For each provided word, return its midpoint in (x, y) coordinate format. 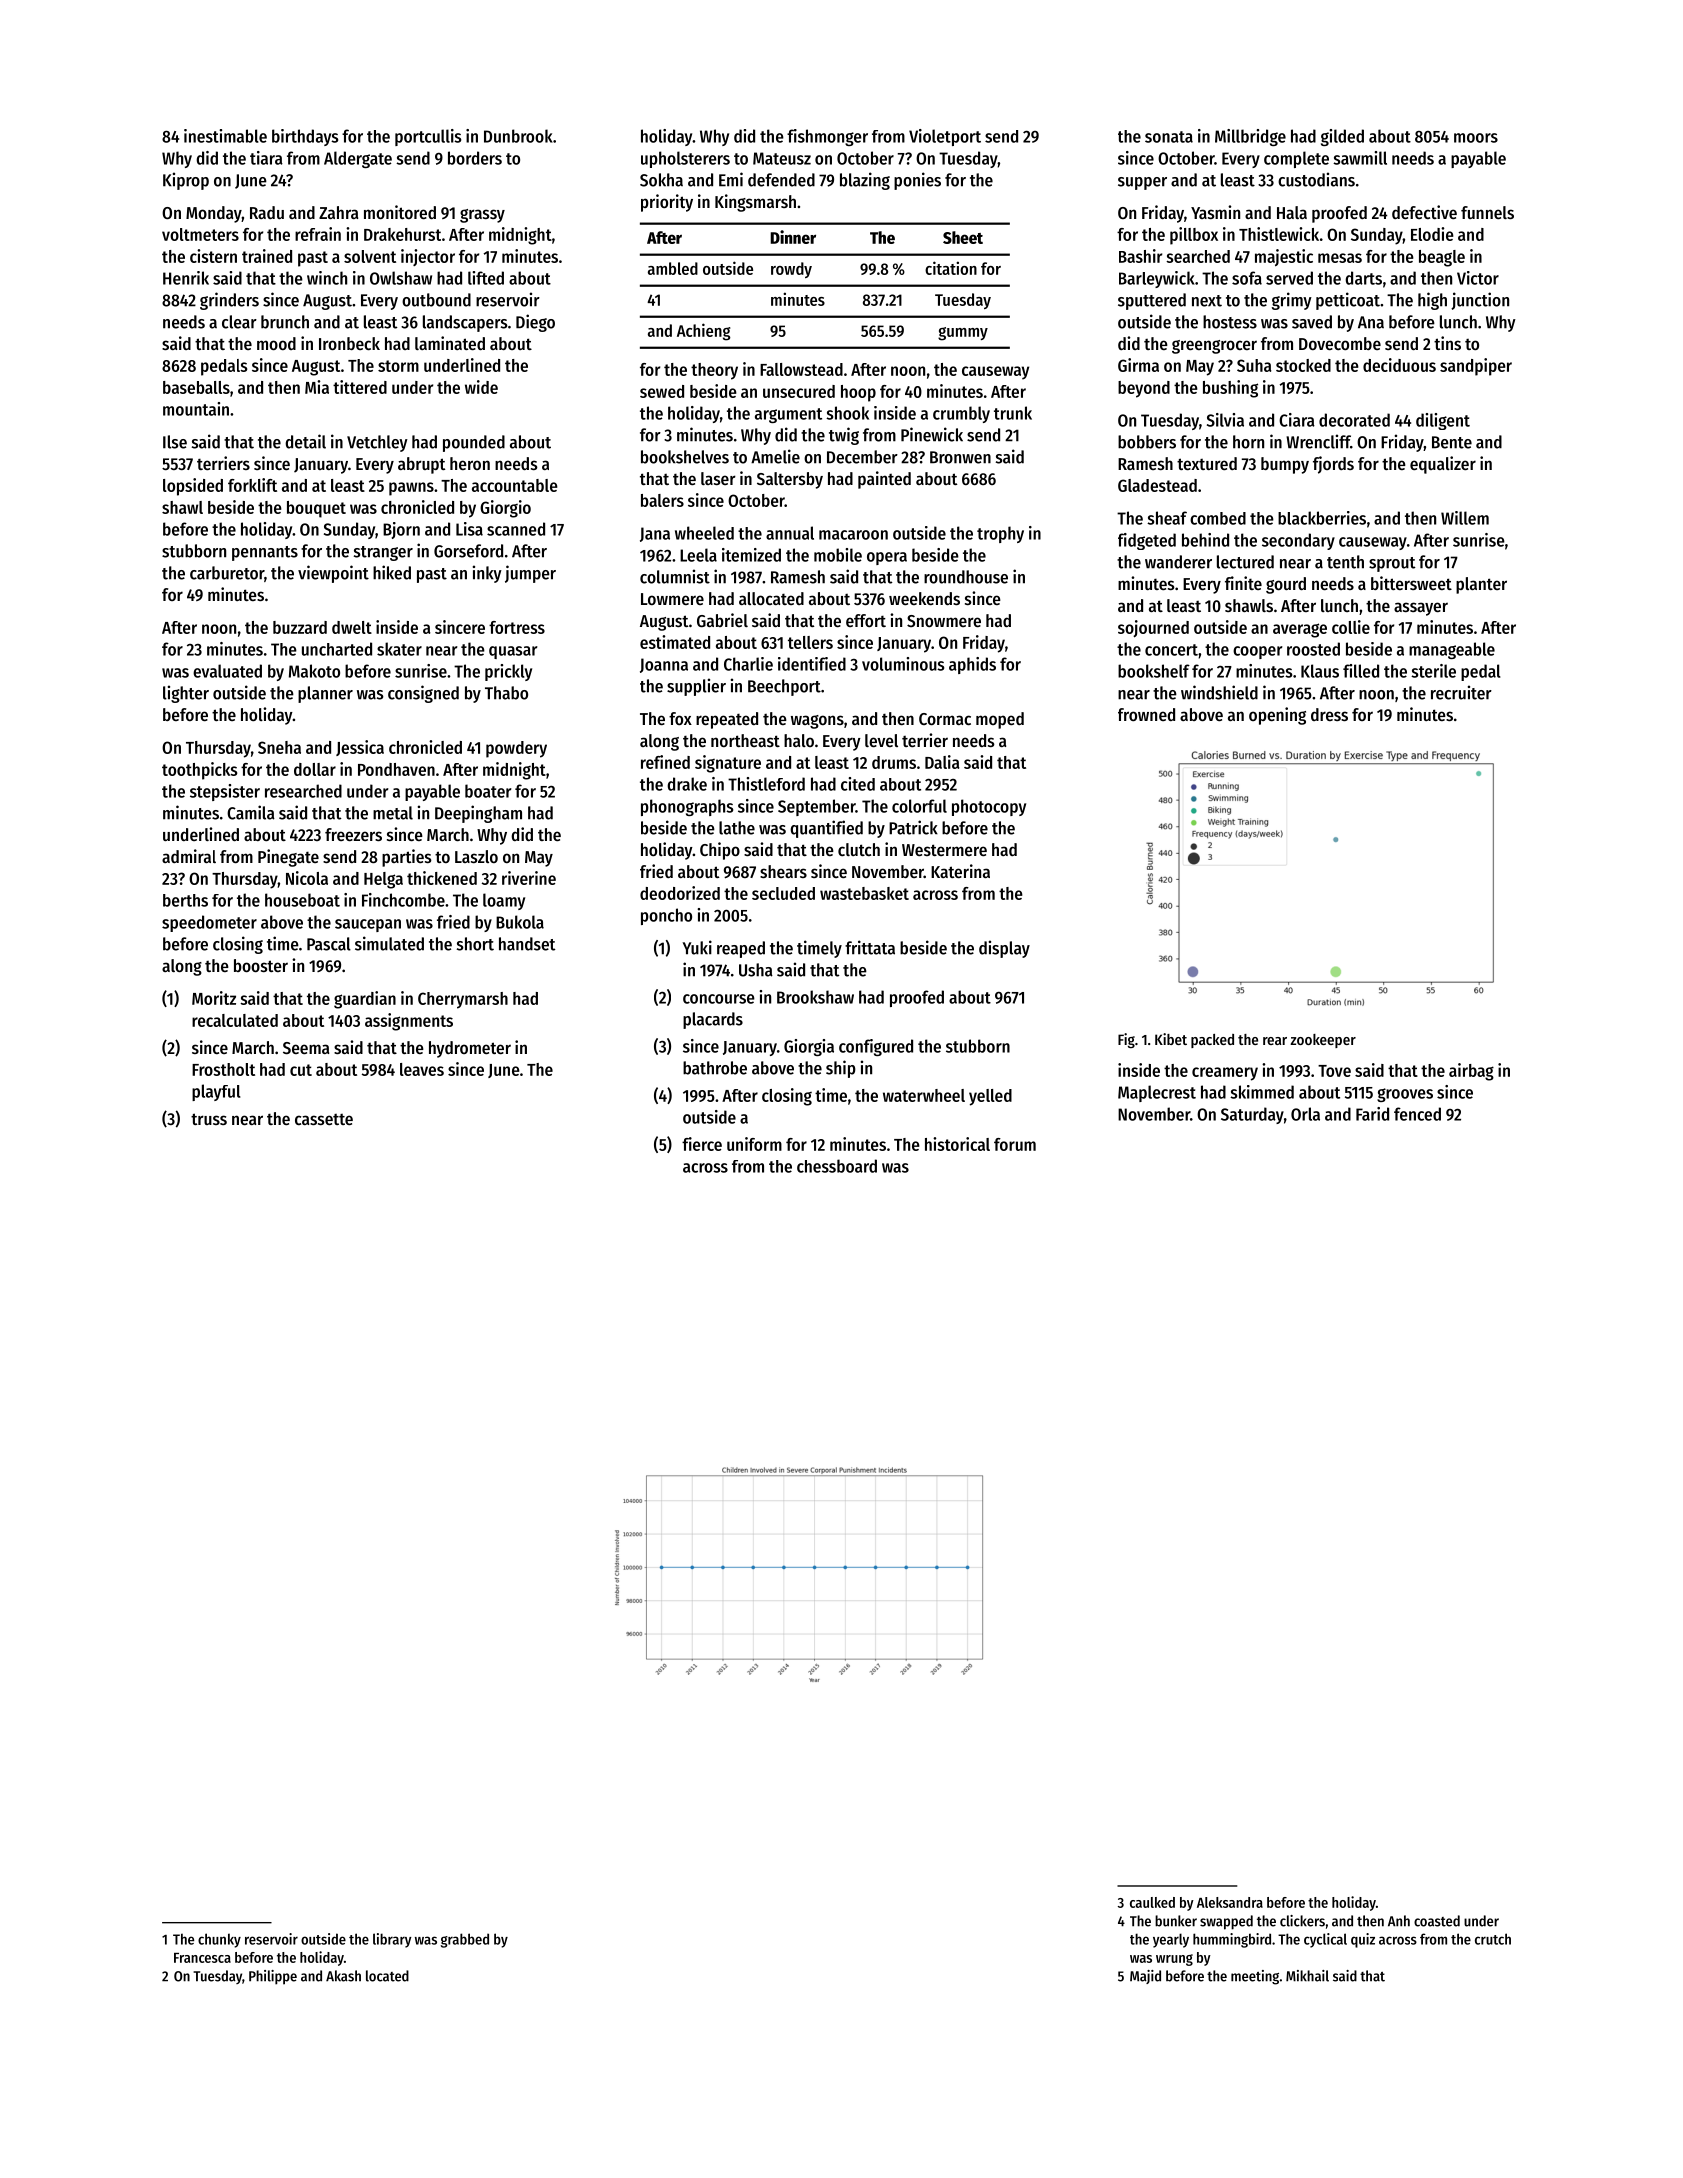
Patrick (913, 827)
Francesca (202, 1958)
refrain (318, 234)
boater (488, 791)
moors (1476, 138)
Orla (1305, 1114)
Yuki (697, 947)
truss (209, 1119)
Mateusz (782, 158)
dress (1329, 714)
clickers (1302, 1921)
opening (1277, 716)
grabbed (465, 1940)
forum (1015, 1144)
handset (527, 944)
